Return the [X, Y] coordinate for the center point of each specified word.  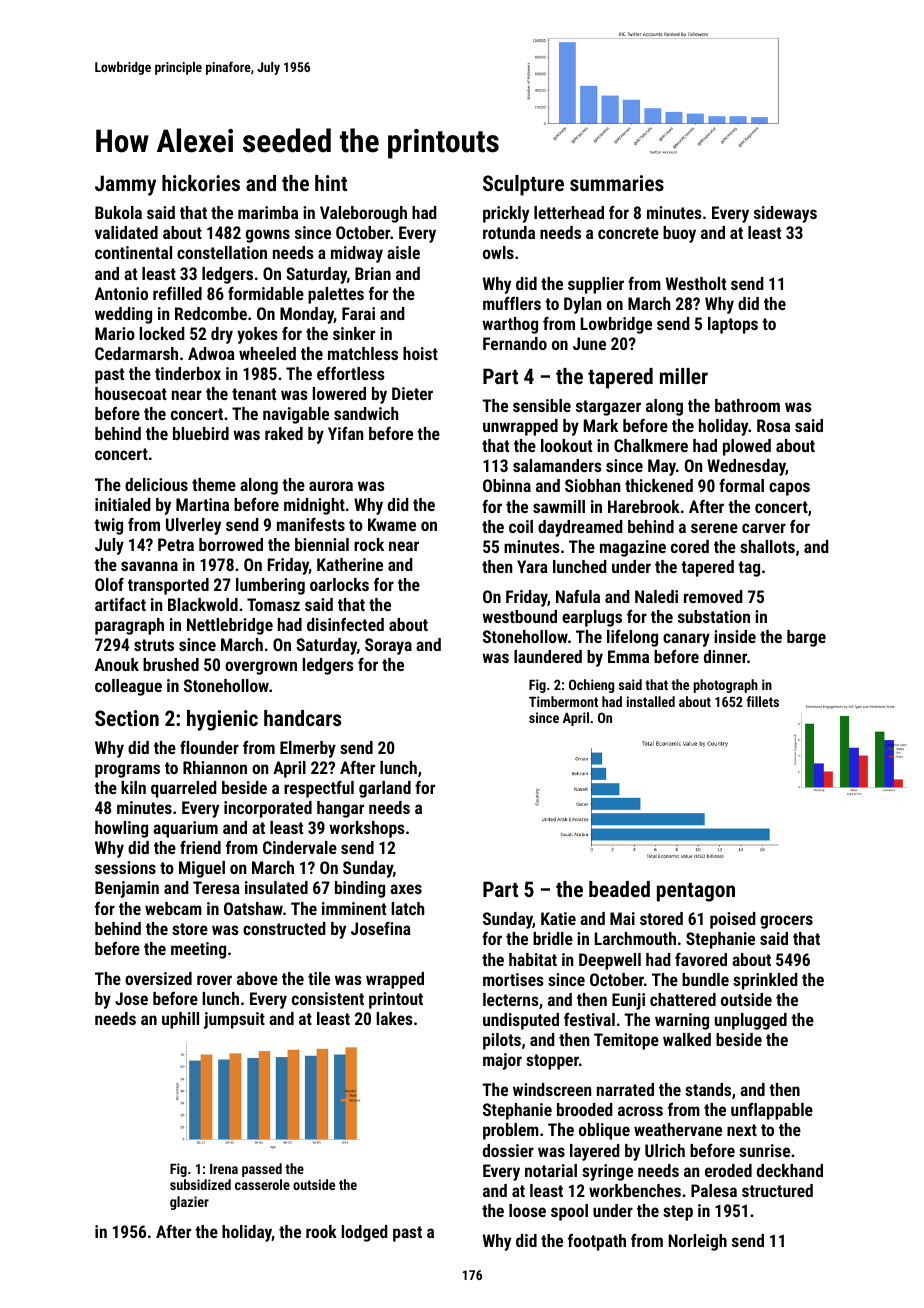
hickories [201, 183]
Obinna [507, 485]
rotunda [509, 232]
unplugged [751, 1021]
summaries [617, 183]
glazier [189, 1203]
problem [511, 1131]
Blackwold [203, 604]
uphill [180, 1020]
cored [690, 546]
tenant [254, 394]
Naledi [656, 596]
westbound [519, 616]
